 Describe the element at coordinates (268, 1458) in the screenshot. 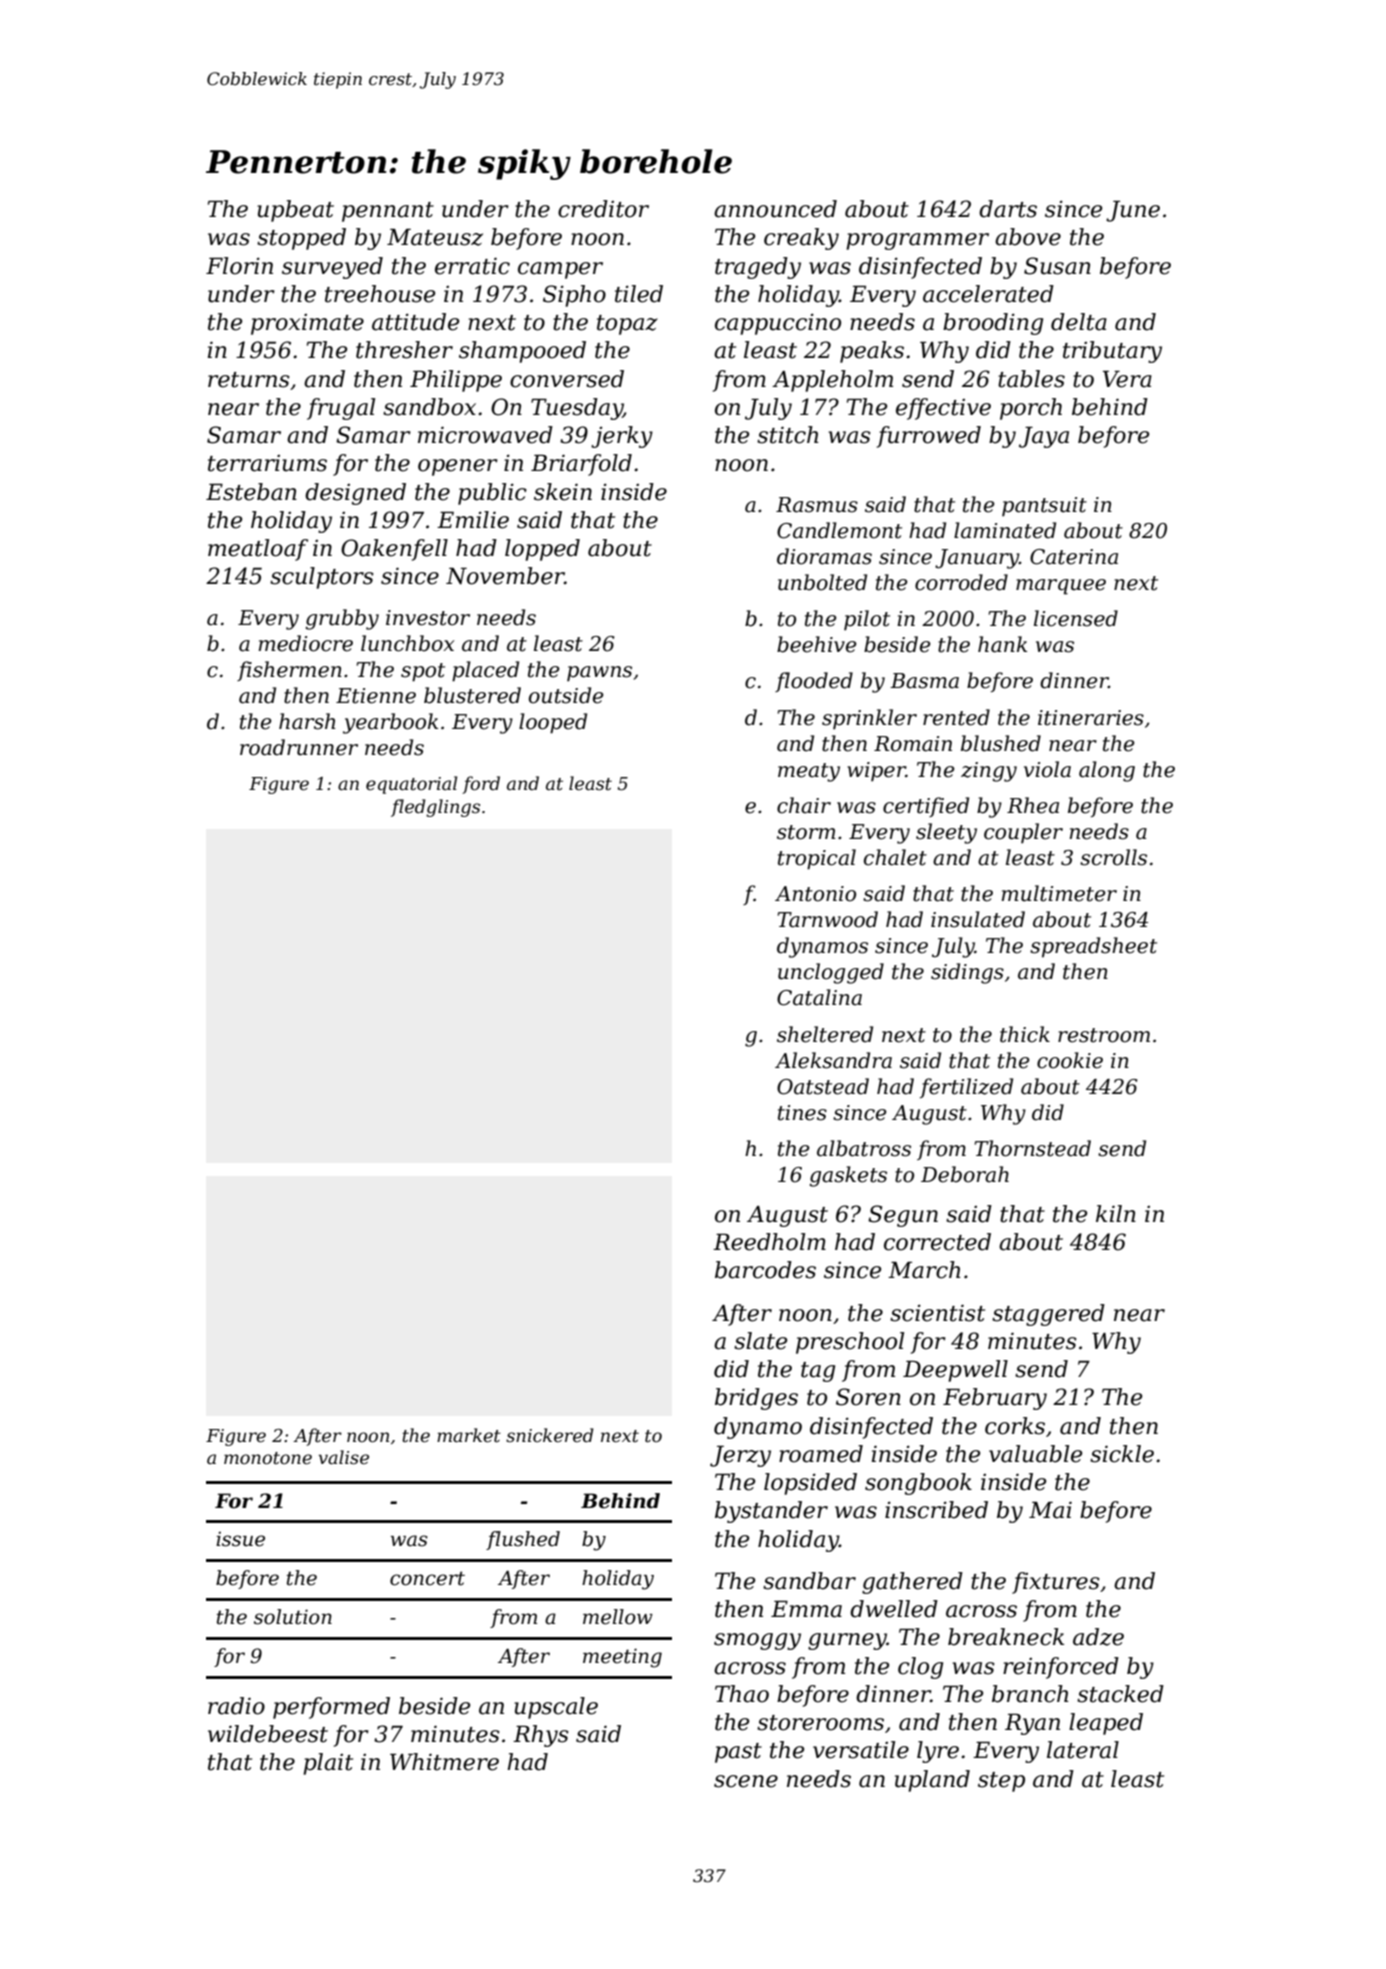

I see `monotone` at that location.
